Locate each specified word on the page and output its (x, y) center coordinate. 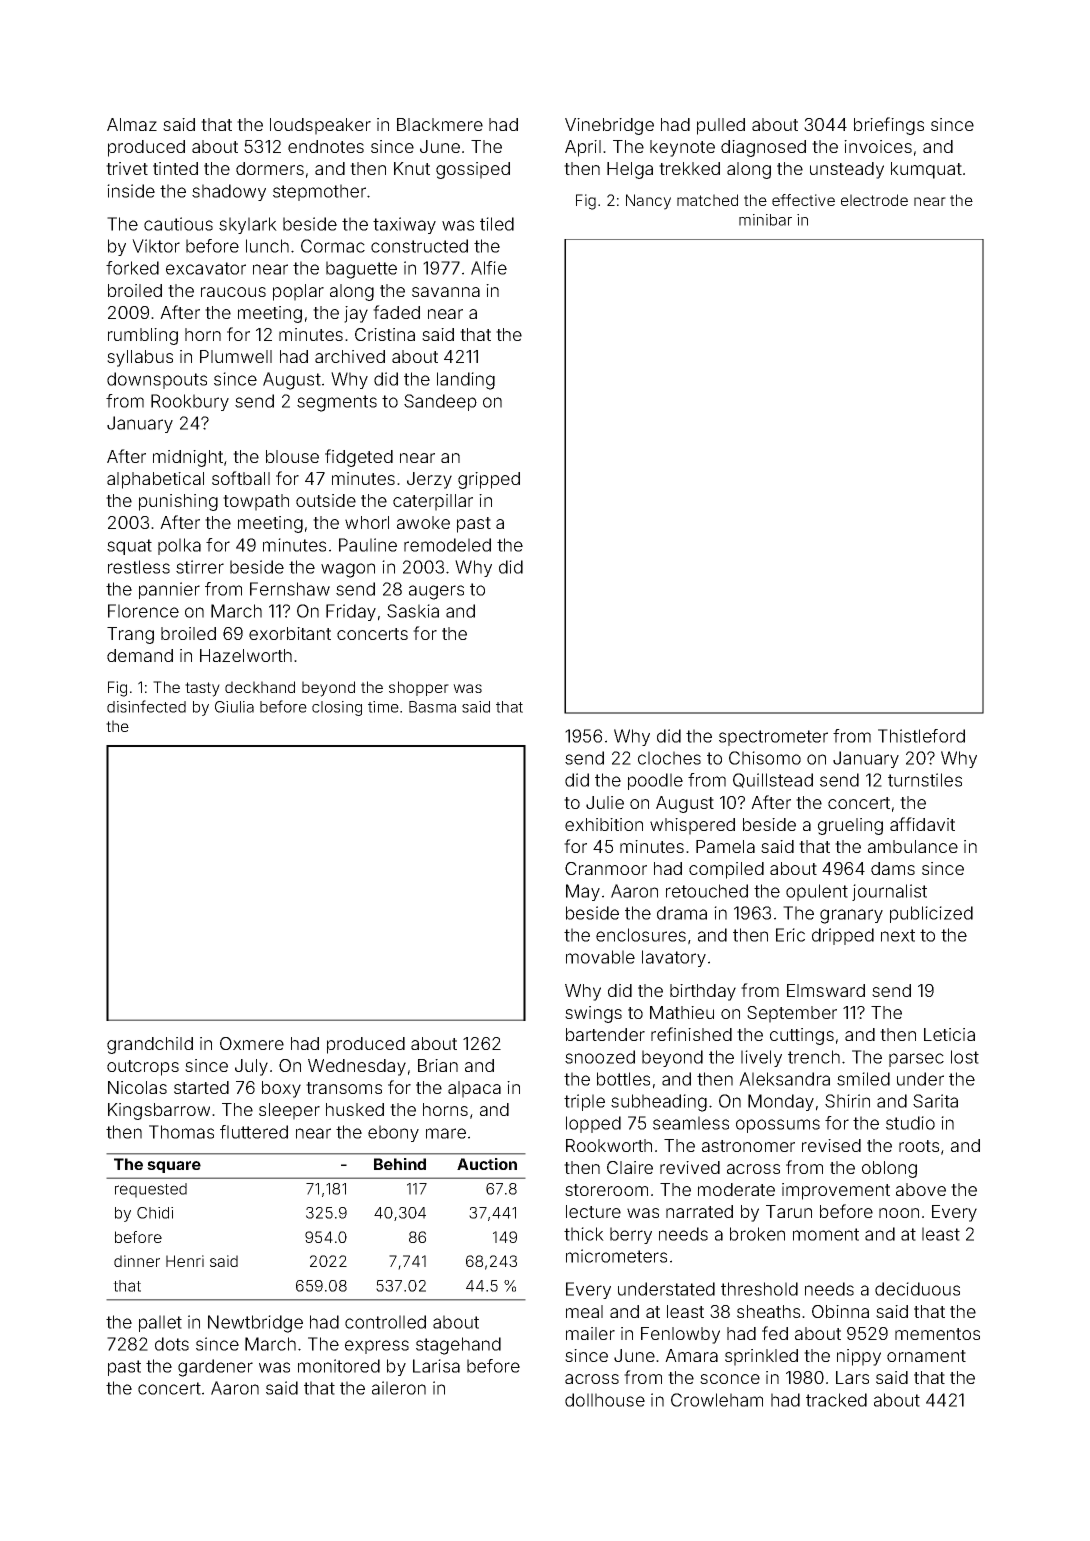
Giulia (234, 707)
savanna (446, 292)
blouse (292, 456)
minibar (765, 220)
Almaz (132, 124)
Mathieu (682, 1012)
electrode (874, 200)
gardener (215, 1368)
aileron (399, 1388)
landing (466, 381)
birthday (703, 992)
